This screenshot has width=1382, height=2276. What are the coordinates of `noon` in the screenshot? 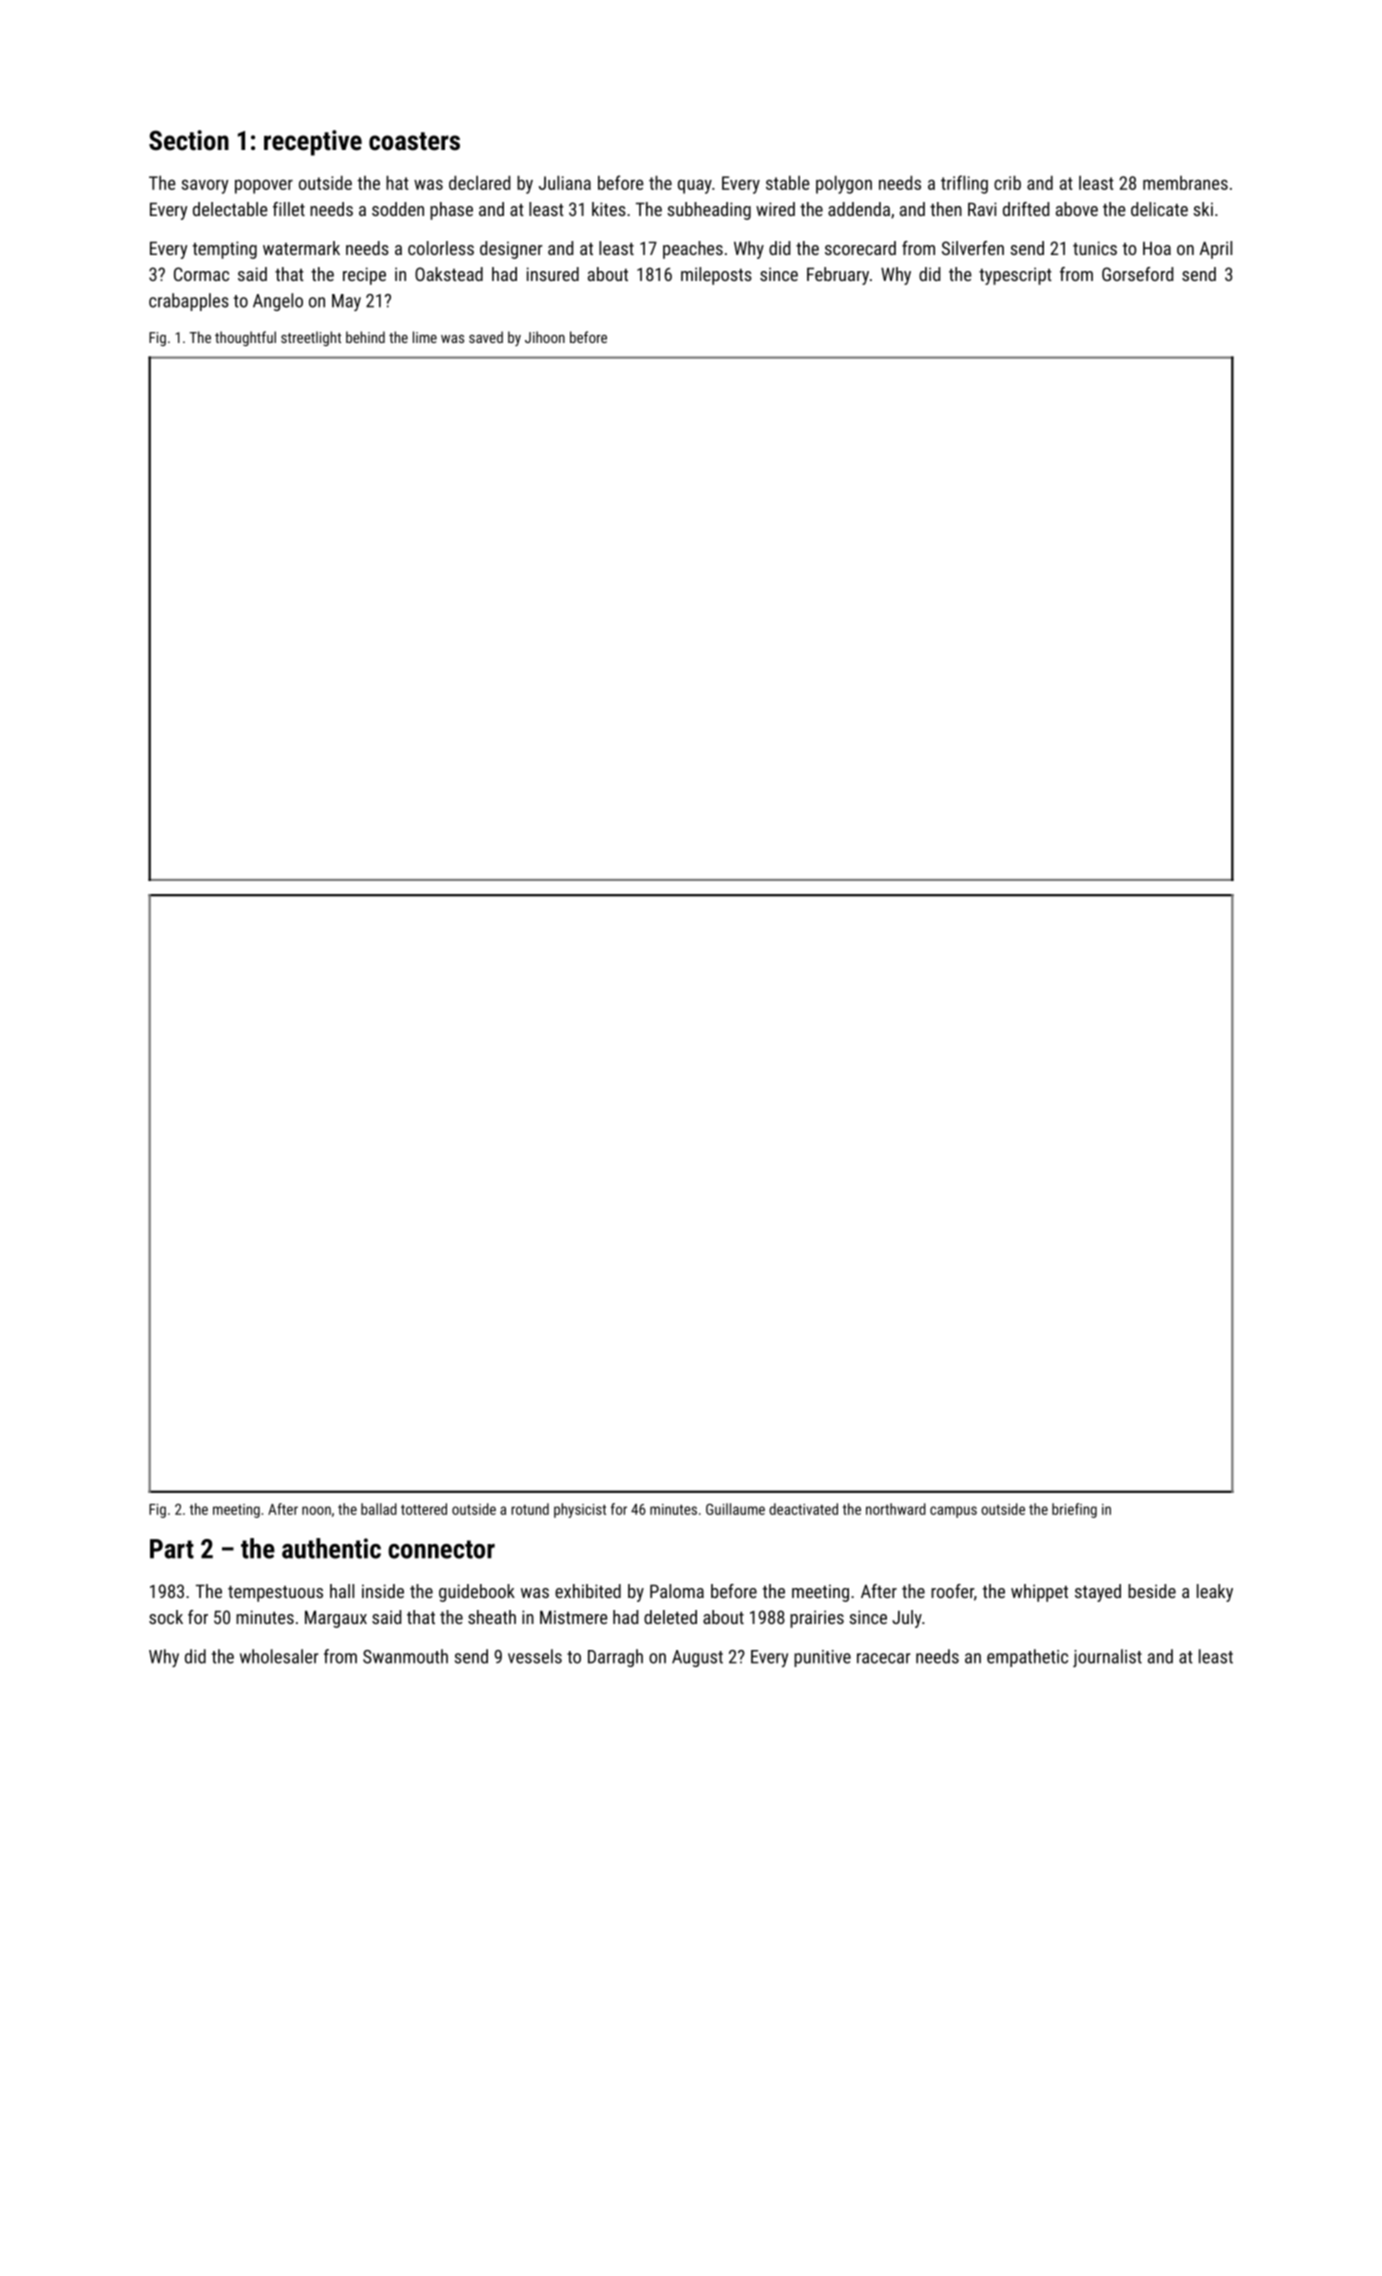 It's located at (316, 1510).
